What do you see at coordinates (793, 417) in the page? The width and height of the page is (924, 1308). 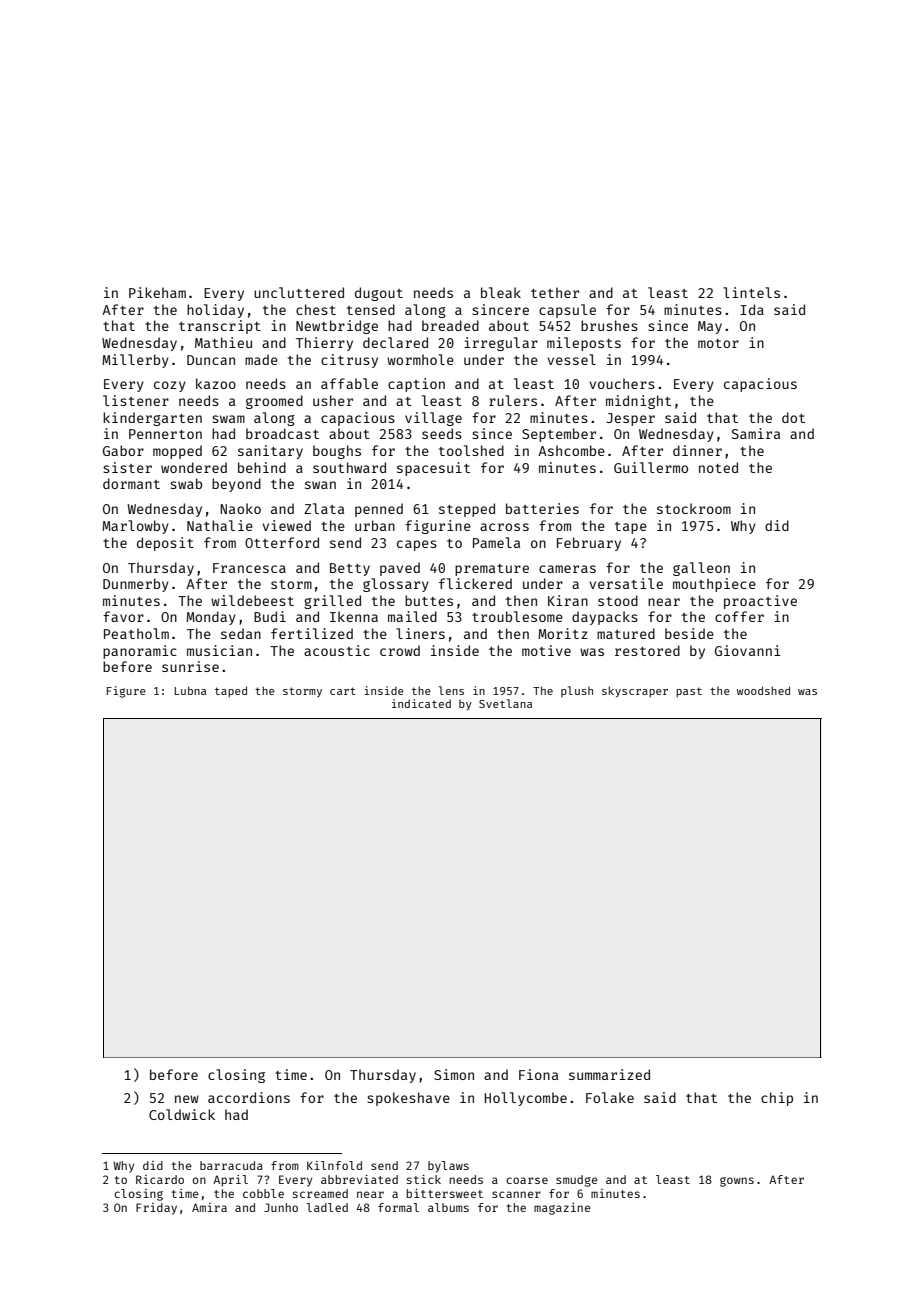 I see `dot` at bounding box center [793, 417].
